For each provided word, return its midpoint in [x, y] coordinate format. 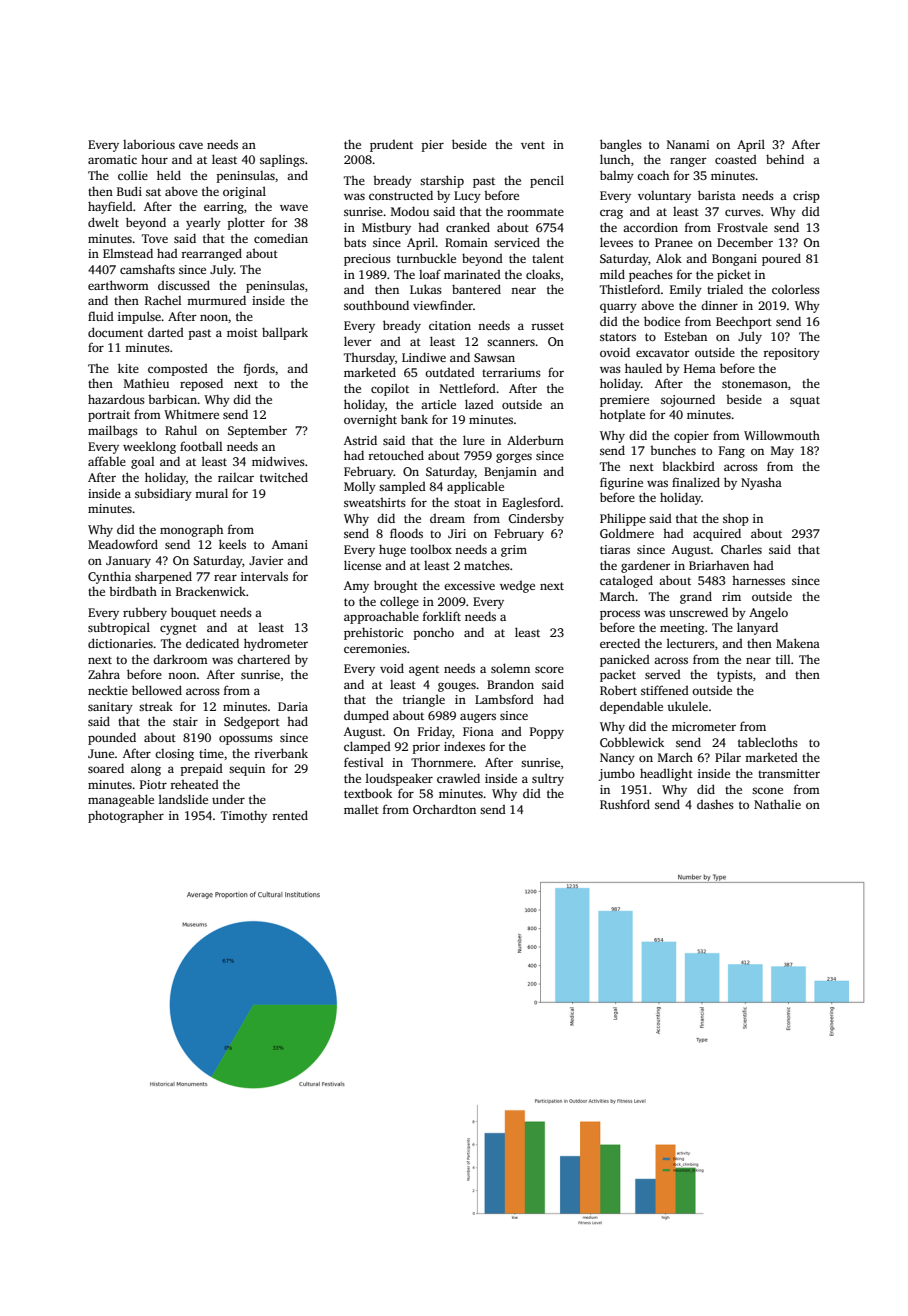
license [362, 565]
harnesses [758, 580]
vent [533, 145]
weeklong [149, 448]
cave [191, 145]
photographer [126, 816]
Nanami [688, 144]
